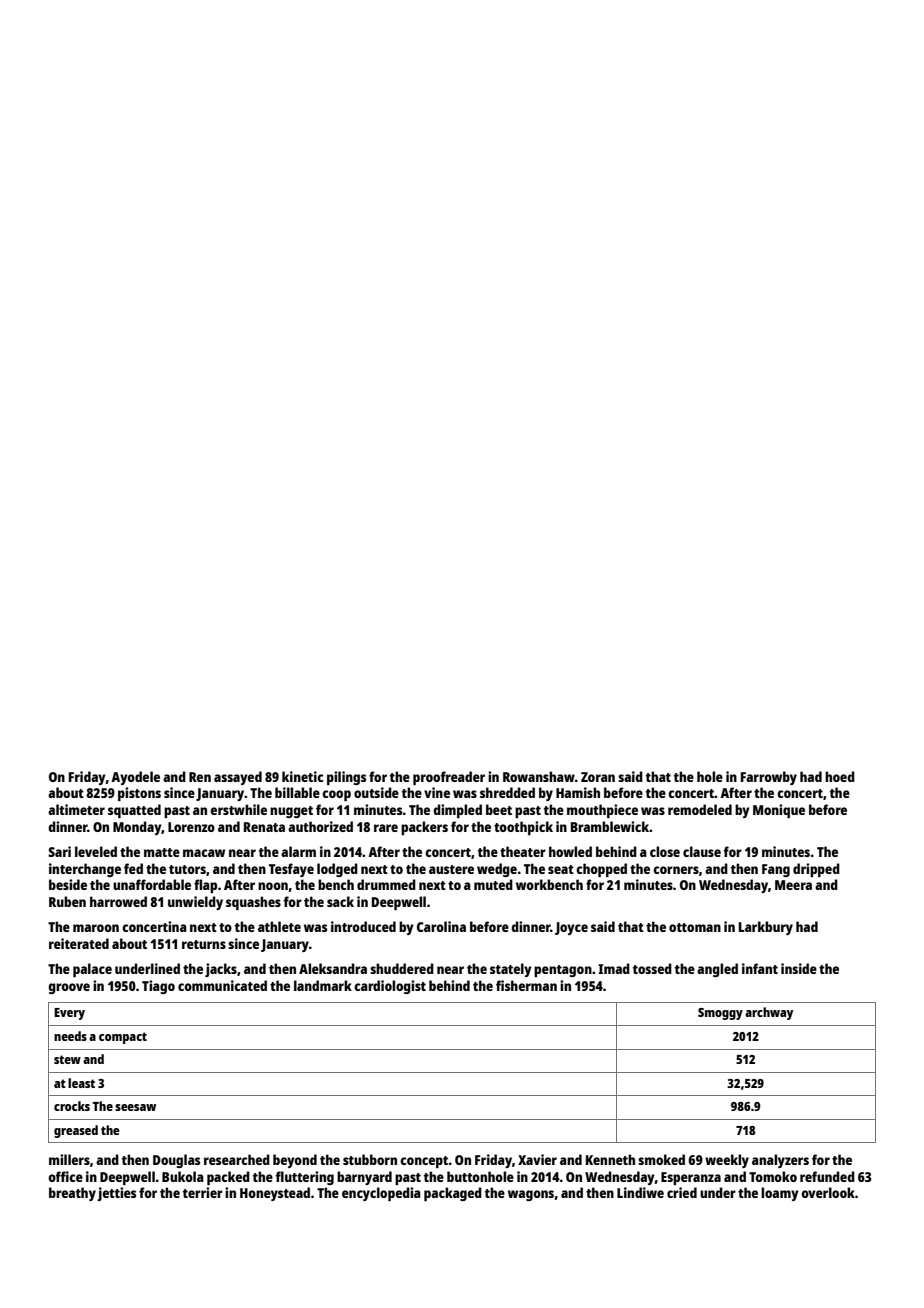  Describe the element at coordinates (221, 970) in the page. I see `jacks` at that location.
